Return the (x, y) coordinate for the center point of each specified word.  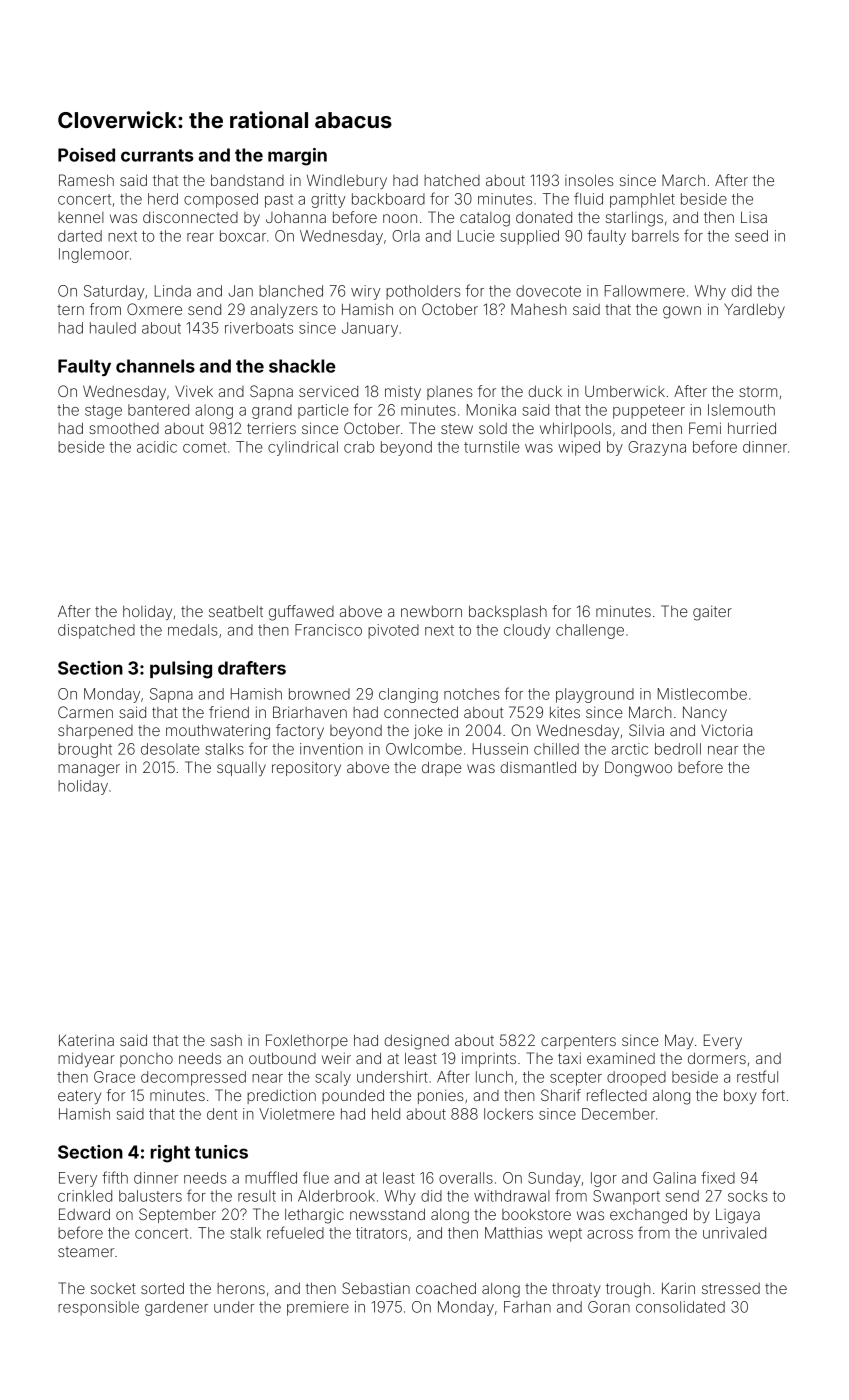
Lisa (754, 217)
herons (241, 1288)
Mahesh (539, 309)
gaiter (712, 613)
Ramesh (86, 180)
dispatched (96, 631)
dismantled (538, 767)
